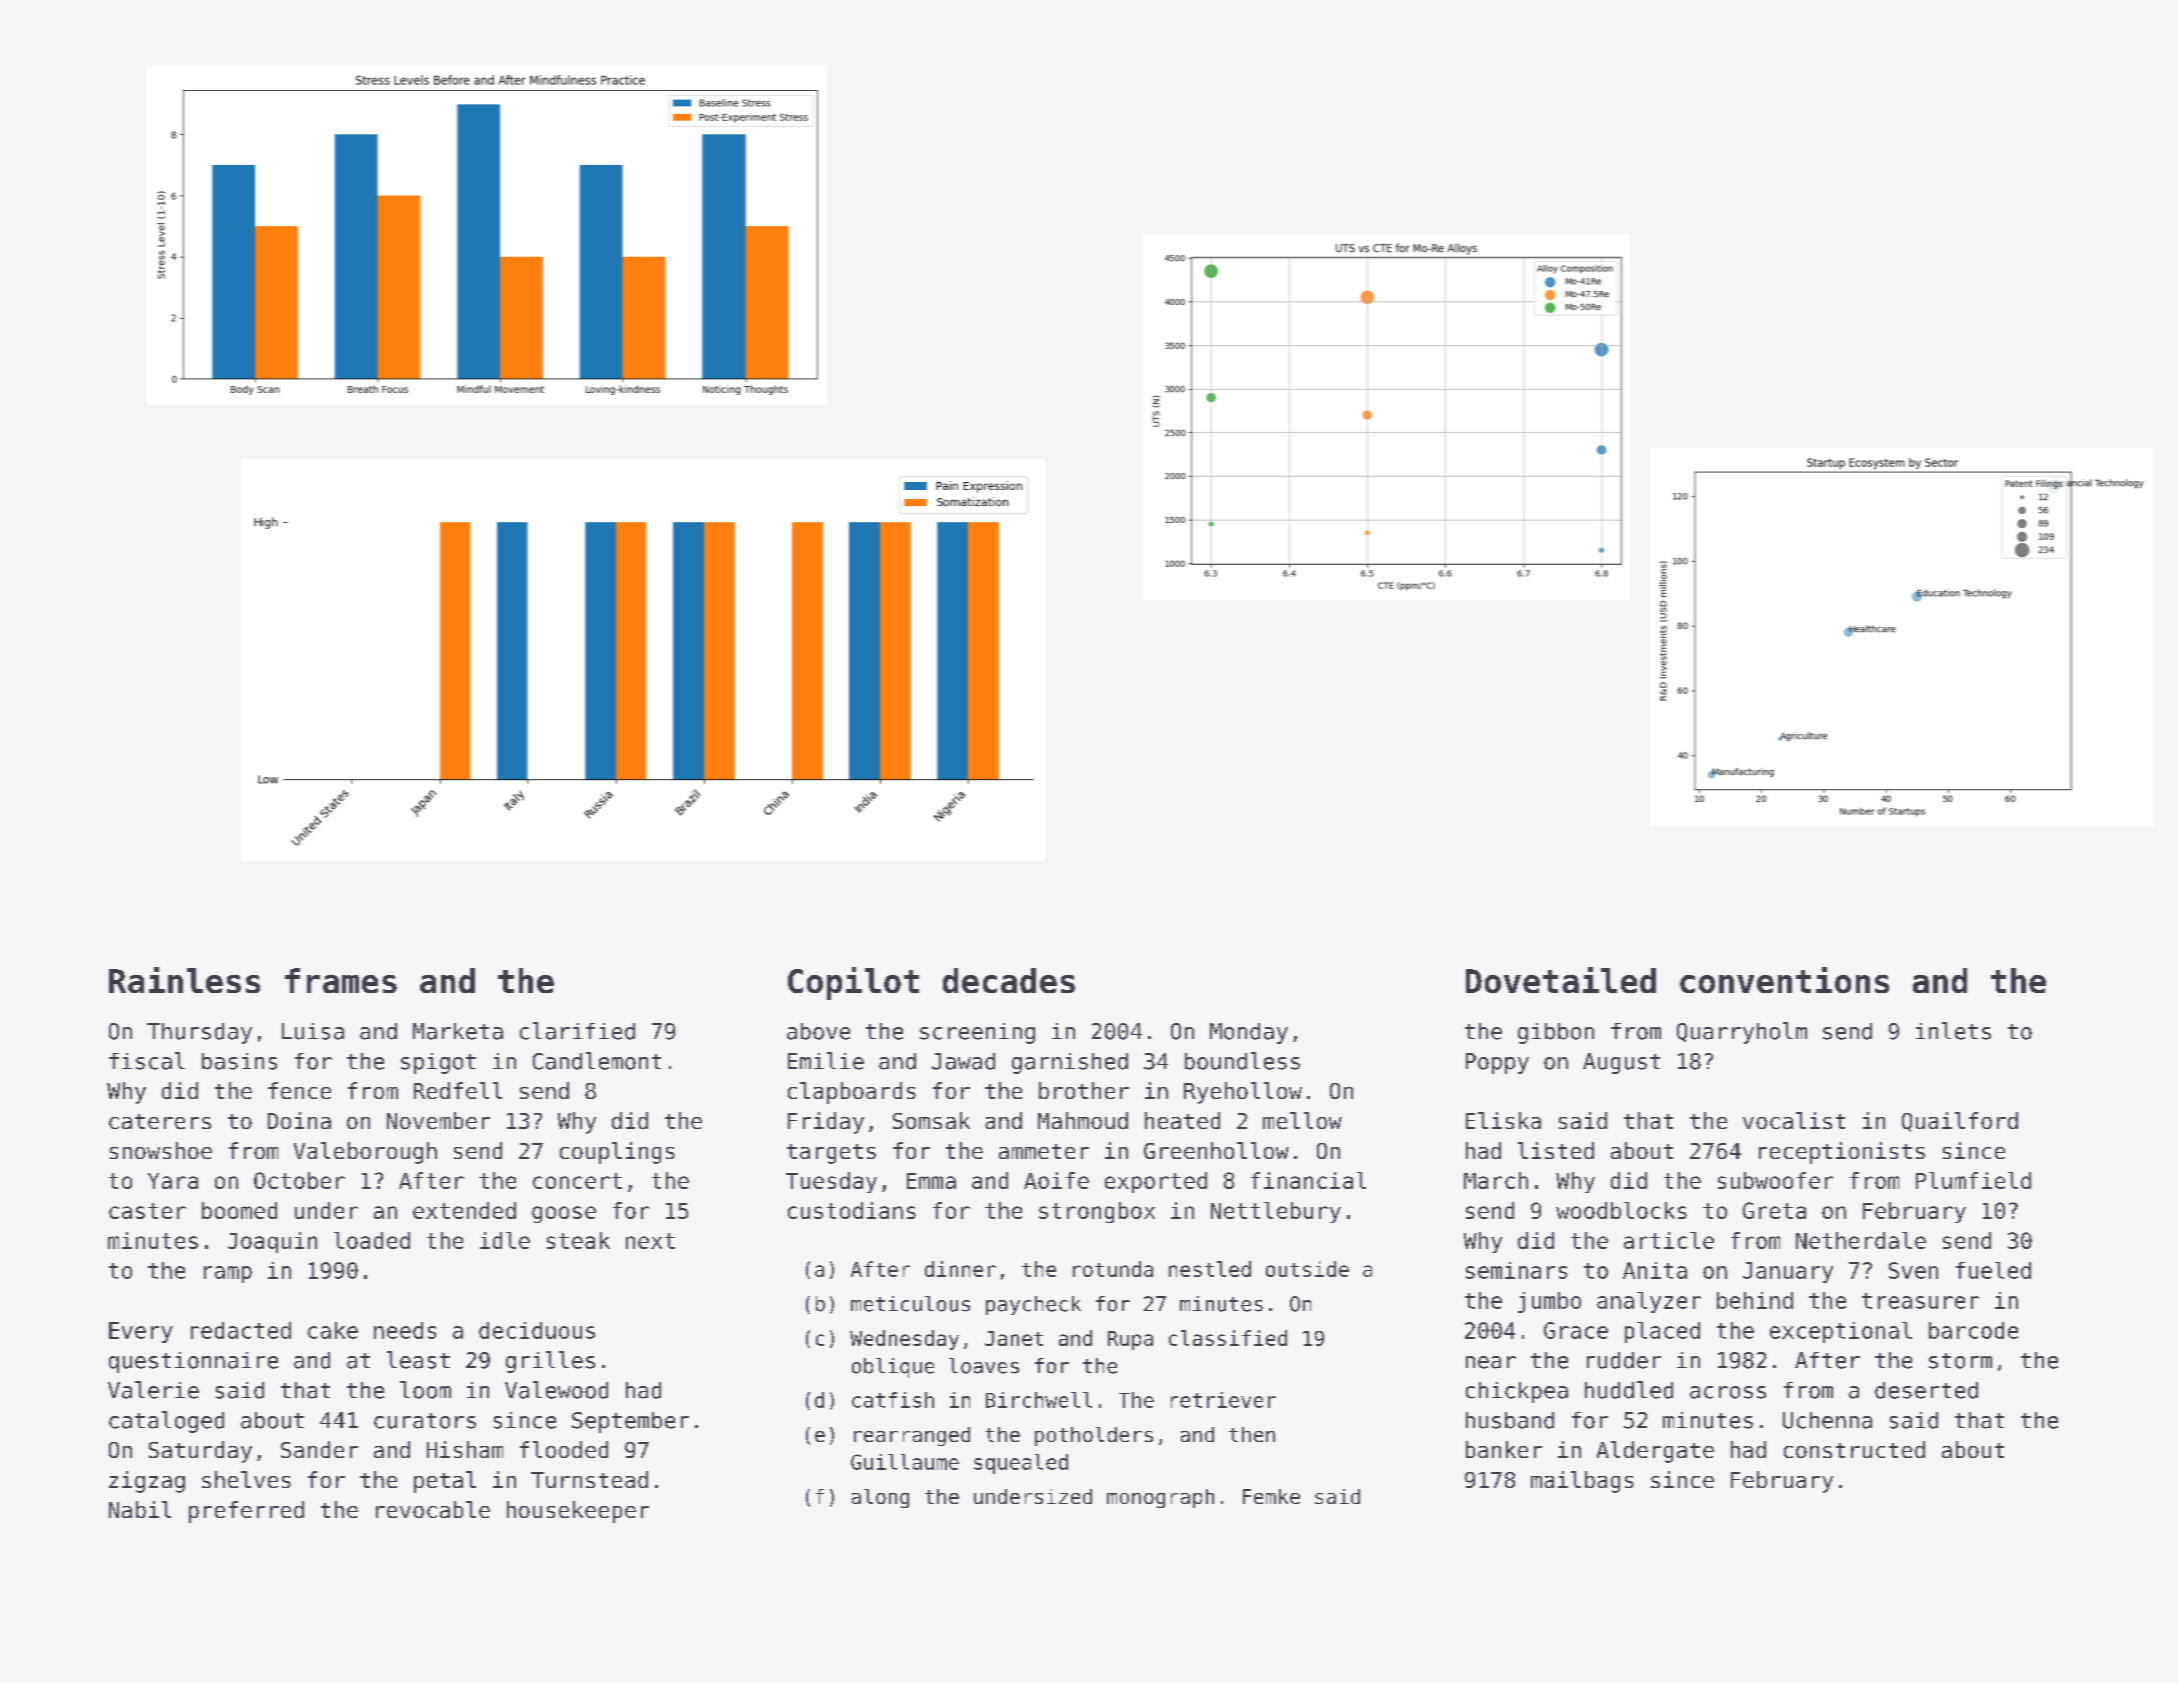 The width and height of the image is (2178, 1683). Describe the element at coordinates (1517, 1392) in the image. I see `chickpea` at that location.
